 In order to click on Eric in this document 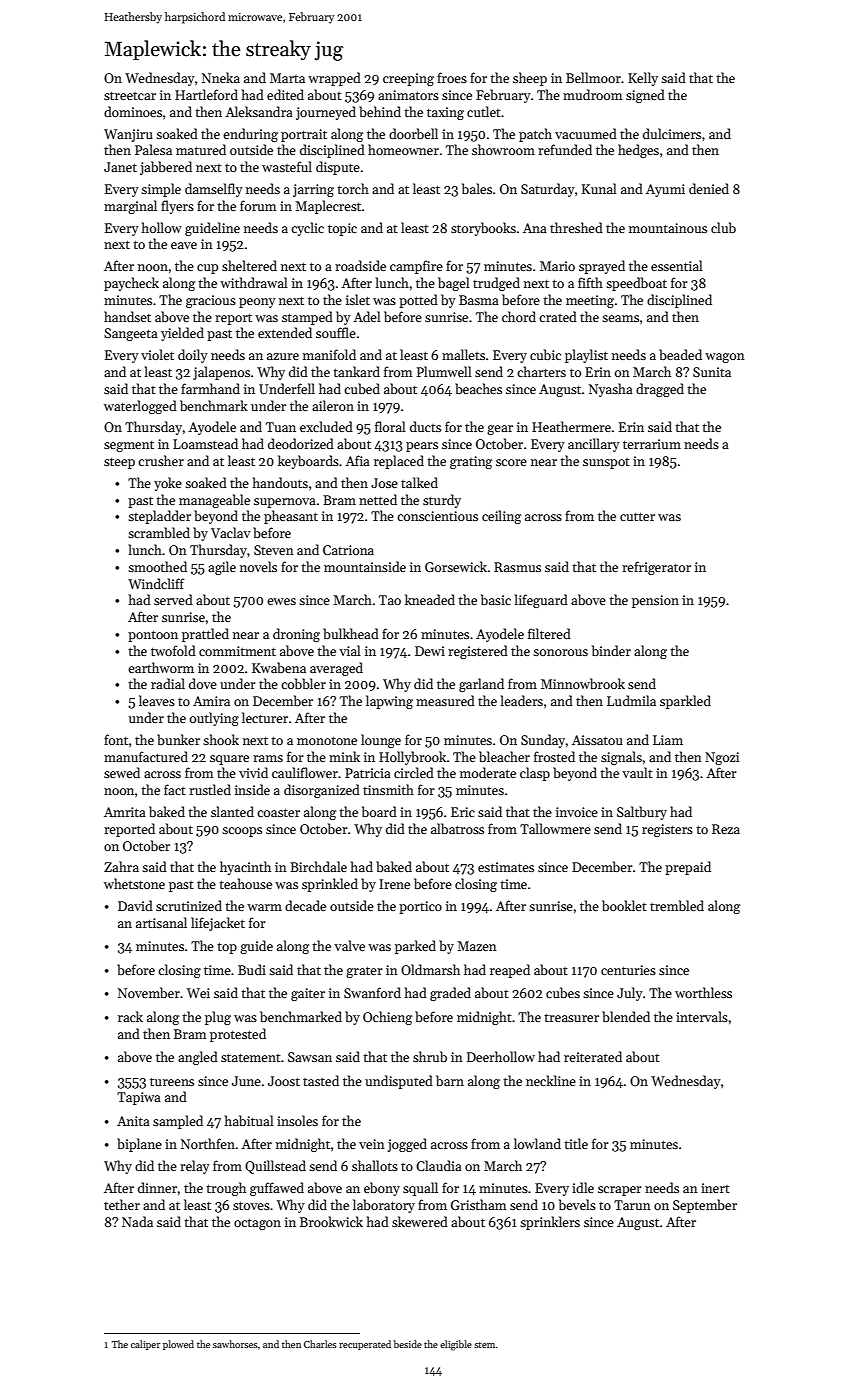, I will do `click(463, 812)`.
